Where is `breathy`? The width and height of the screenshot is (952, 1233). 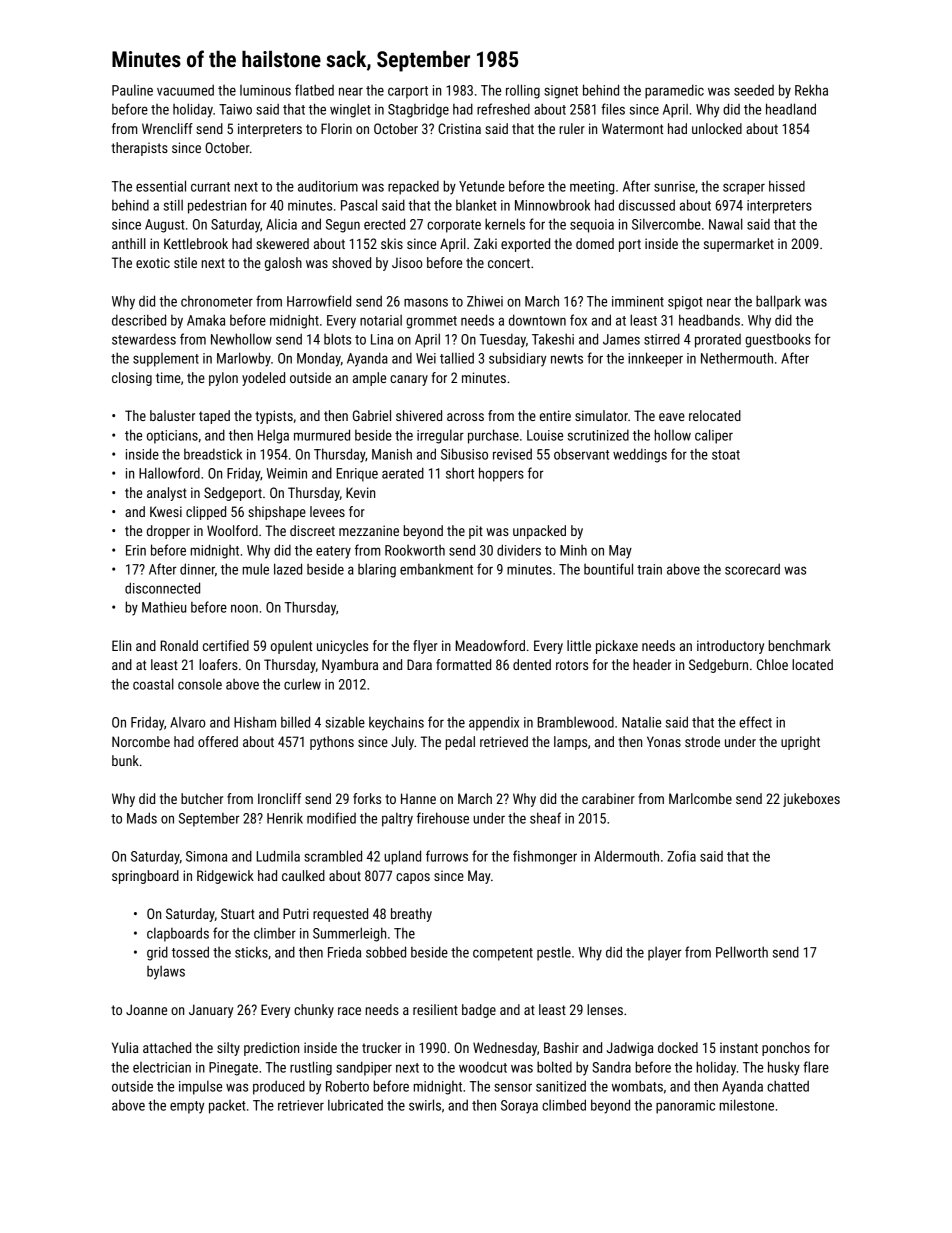 breathy is located at coordinates (411, 915).
